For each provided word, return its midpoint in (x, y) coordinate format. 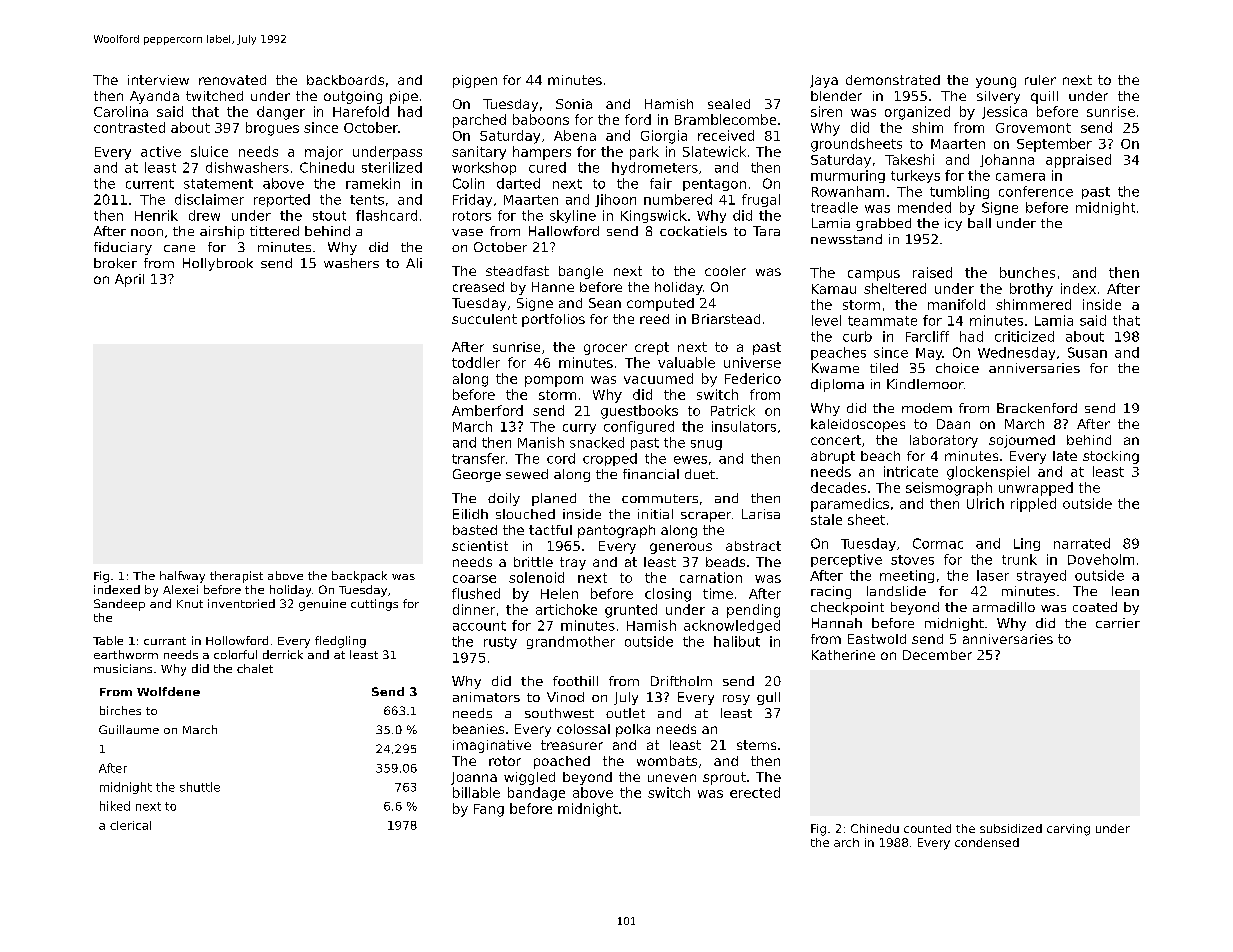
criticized (1024, 336)
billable (476, 792)
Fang (489, 810)
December (937, 655)
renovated (232, 80)
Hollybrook (218, 264)
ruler (1040, 80)
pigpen (475, 81)
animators (486, 697)
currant (165, 641)
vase (467, 232)
